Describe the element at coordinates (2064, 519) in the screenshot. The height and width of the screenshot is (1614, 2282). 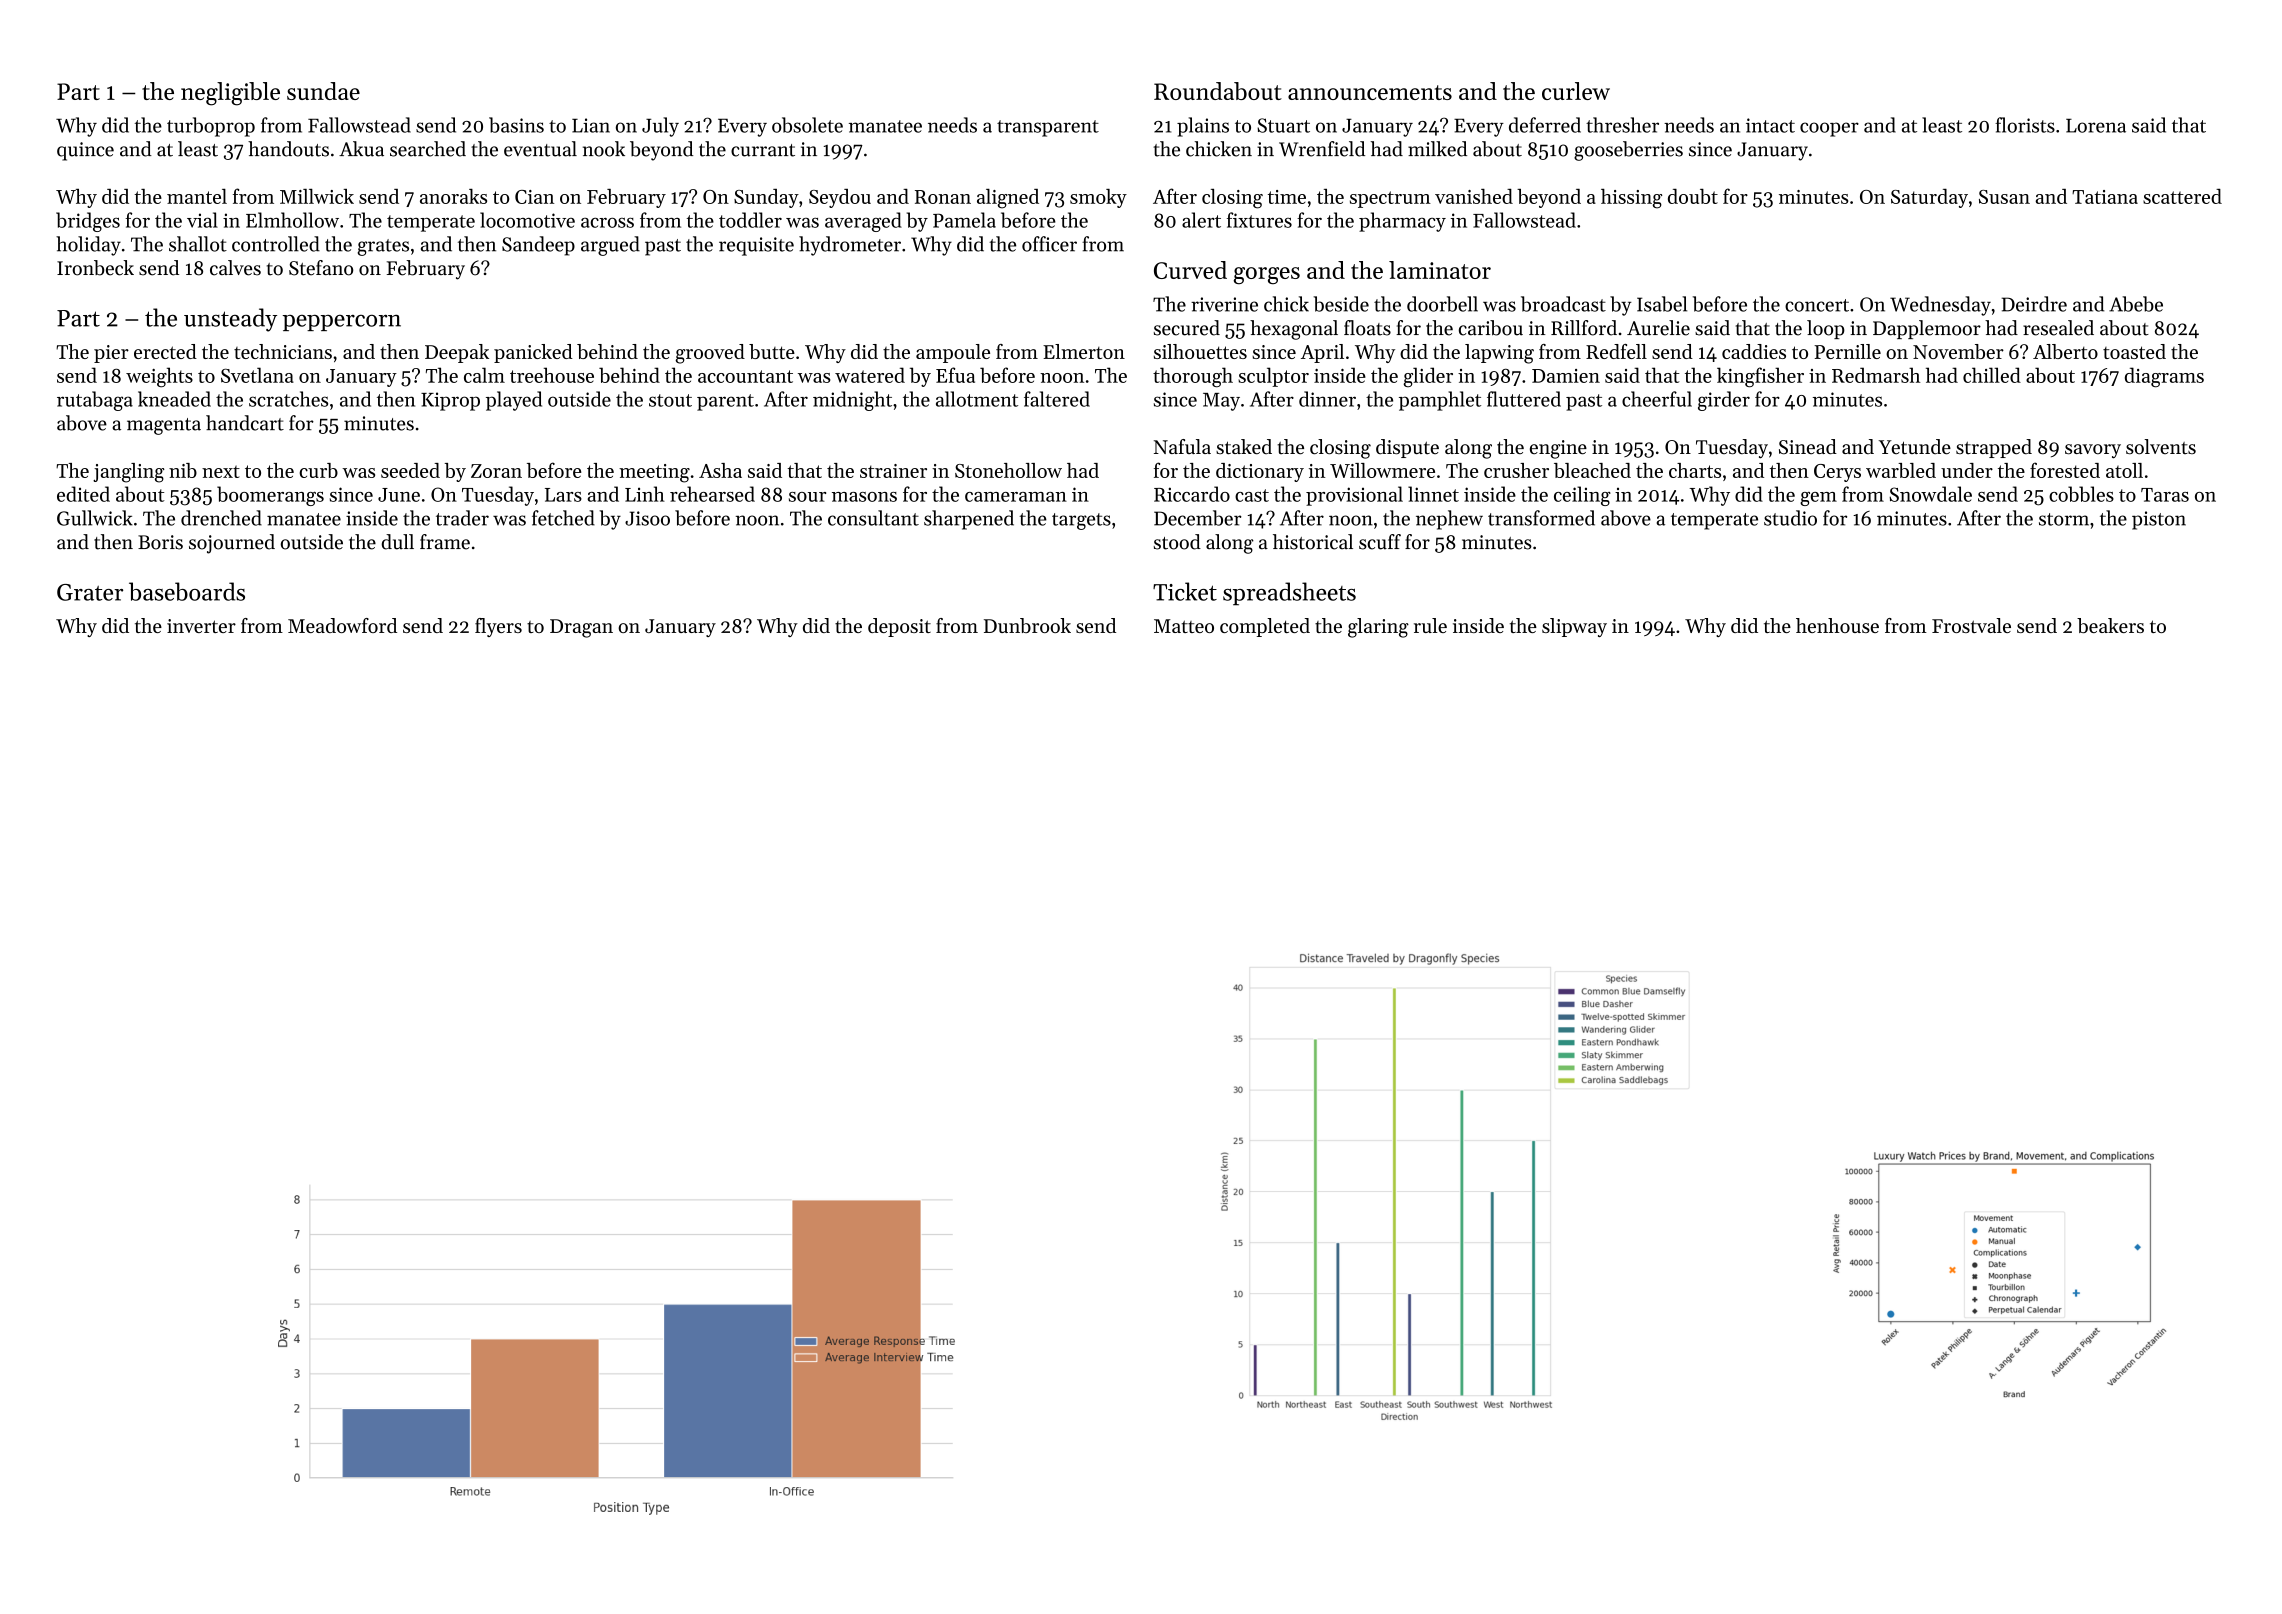
I see `storm` at that location.
